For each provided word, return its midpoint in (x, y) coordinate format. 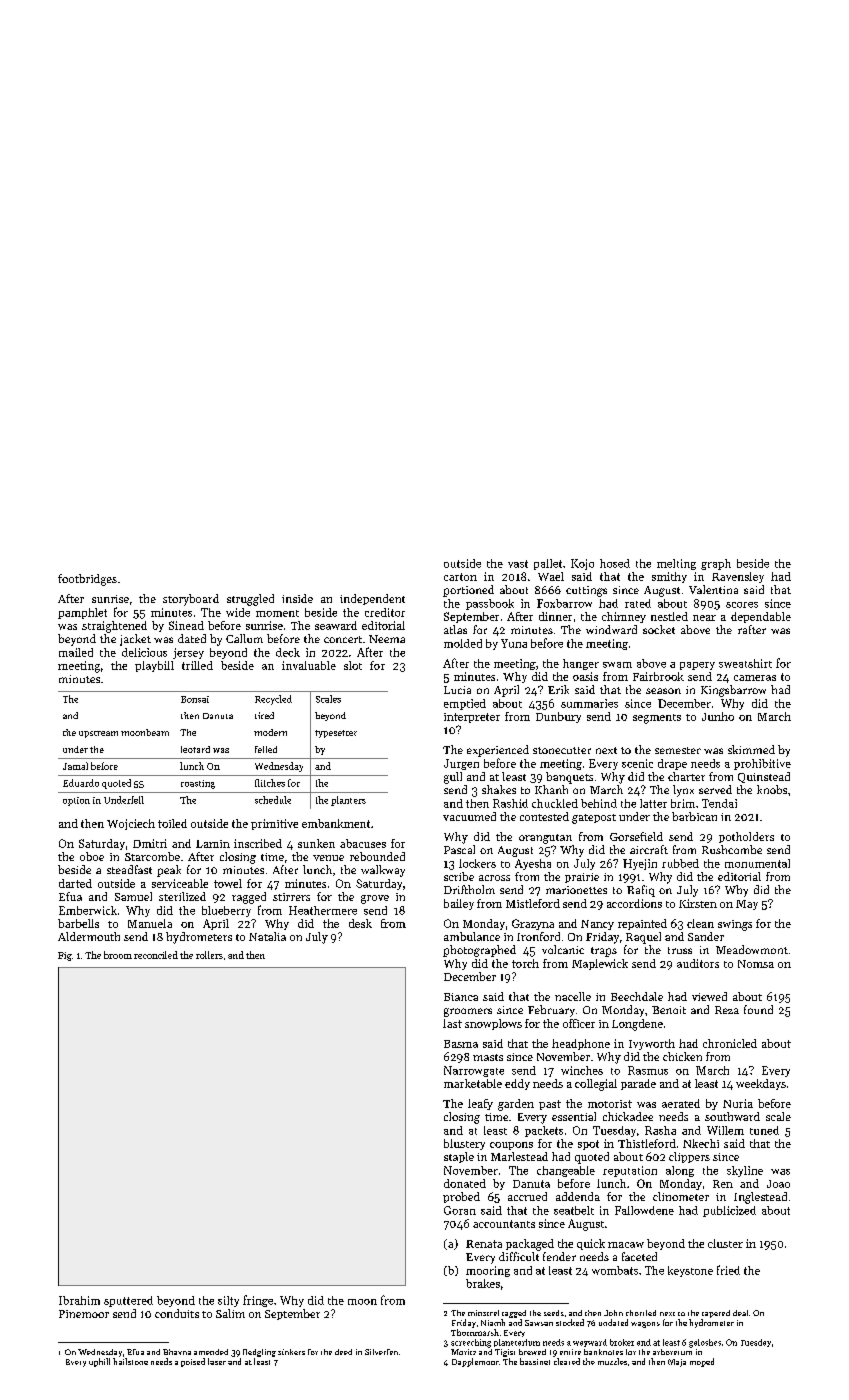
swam (617, 665)
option (76, 801)
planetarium (517, 1343)
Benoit (669, 1010)
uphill (99, 1362)
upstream (98, 734)
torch (525, 963)
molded (463, 643)
